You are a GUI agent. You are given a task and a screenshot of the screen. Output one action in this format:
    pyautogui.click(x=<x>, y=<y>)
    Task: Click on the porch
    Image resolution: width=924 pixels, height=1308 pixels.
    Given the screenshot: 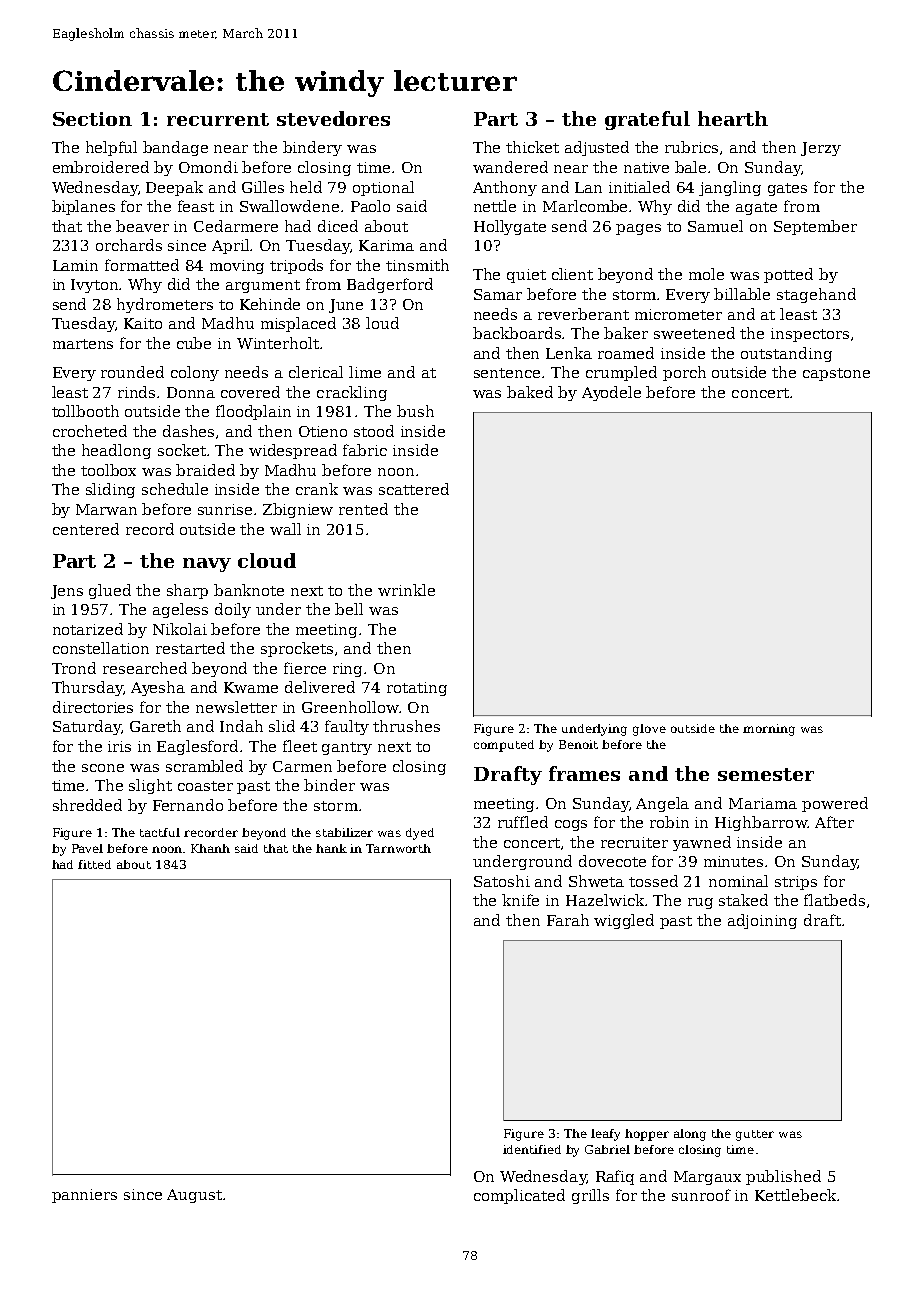 What is the action you would take?
    pyautogui.click(x=684, y=373)
